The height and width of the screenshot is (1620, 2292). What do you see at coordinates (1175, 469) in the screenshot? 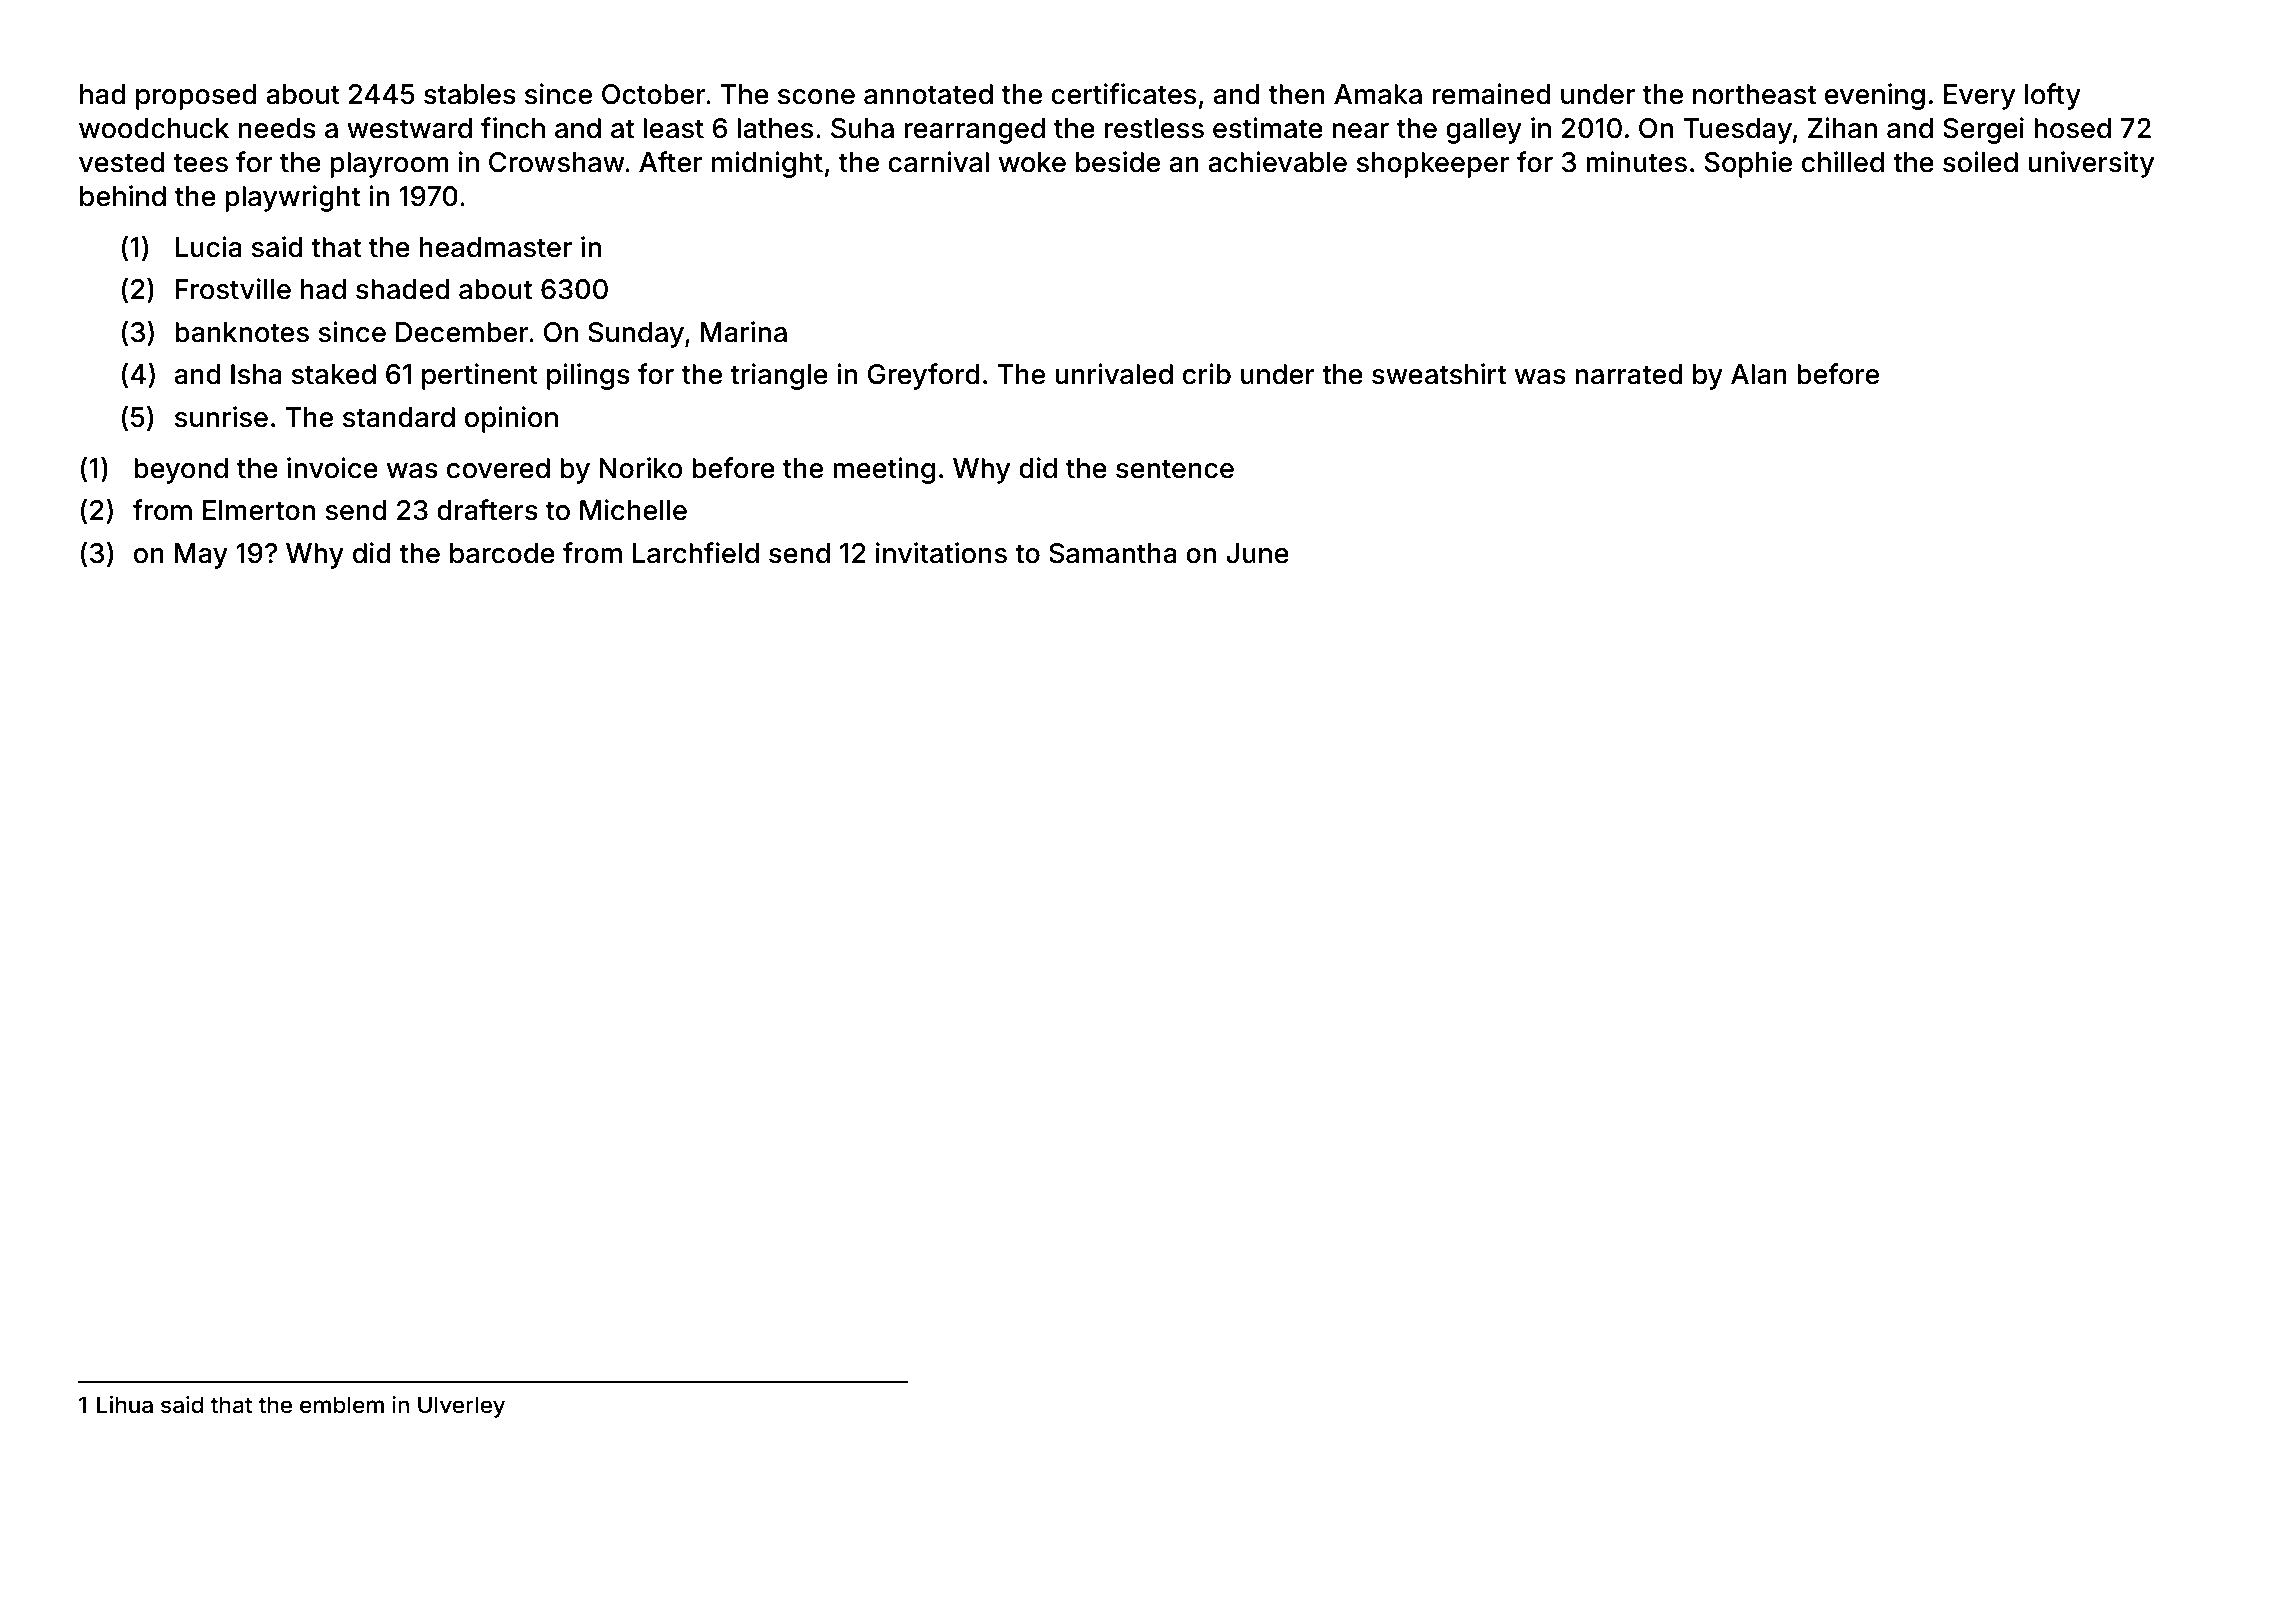
I see `sentence` at bounding box center [1175, 469].
